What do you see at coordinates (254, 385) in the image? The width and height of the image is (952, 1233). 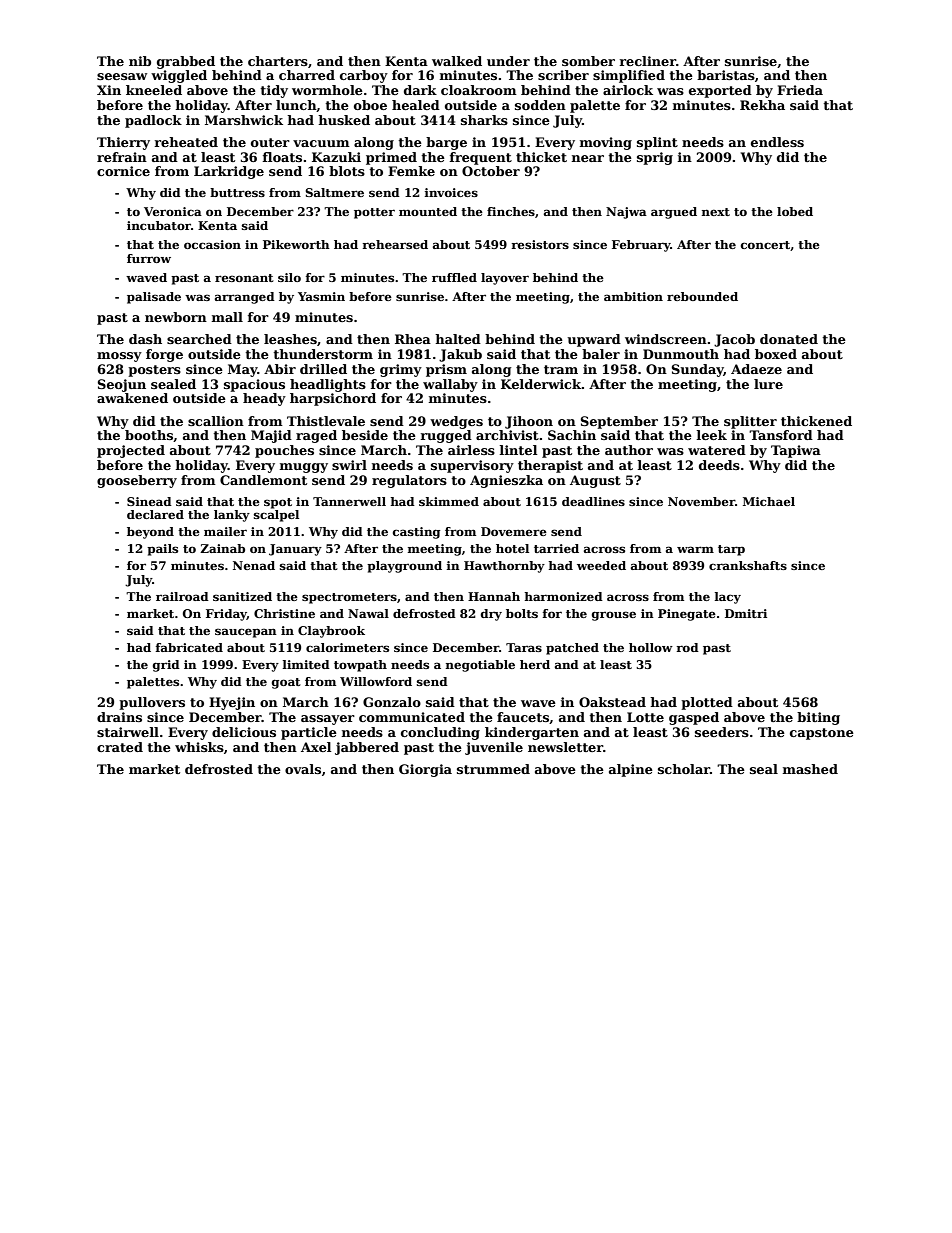 I see `spacious` at bounding box center [254, 385].
